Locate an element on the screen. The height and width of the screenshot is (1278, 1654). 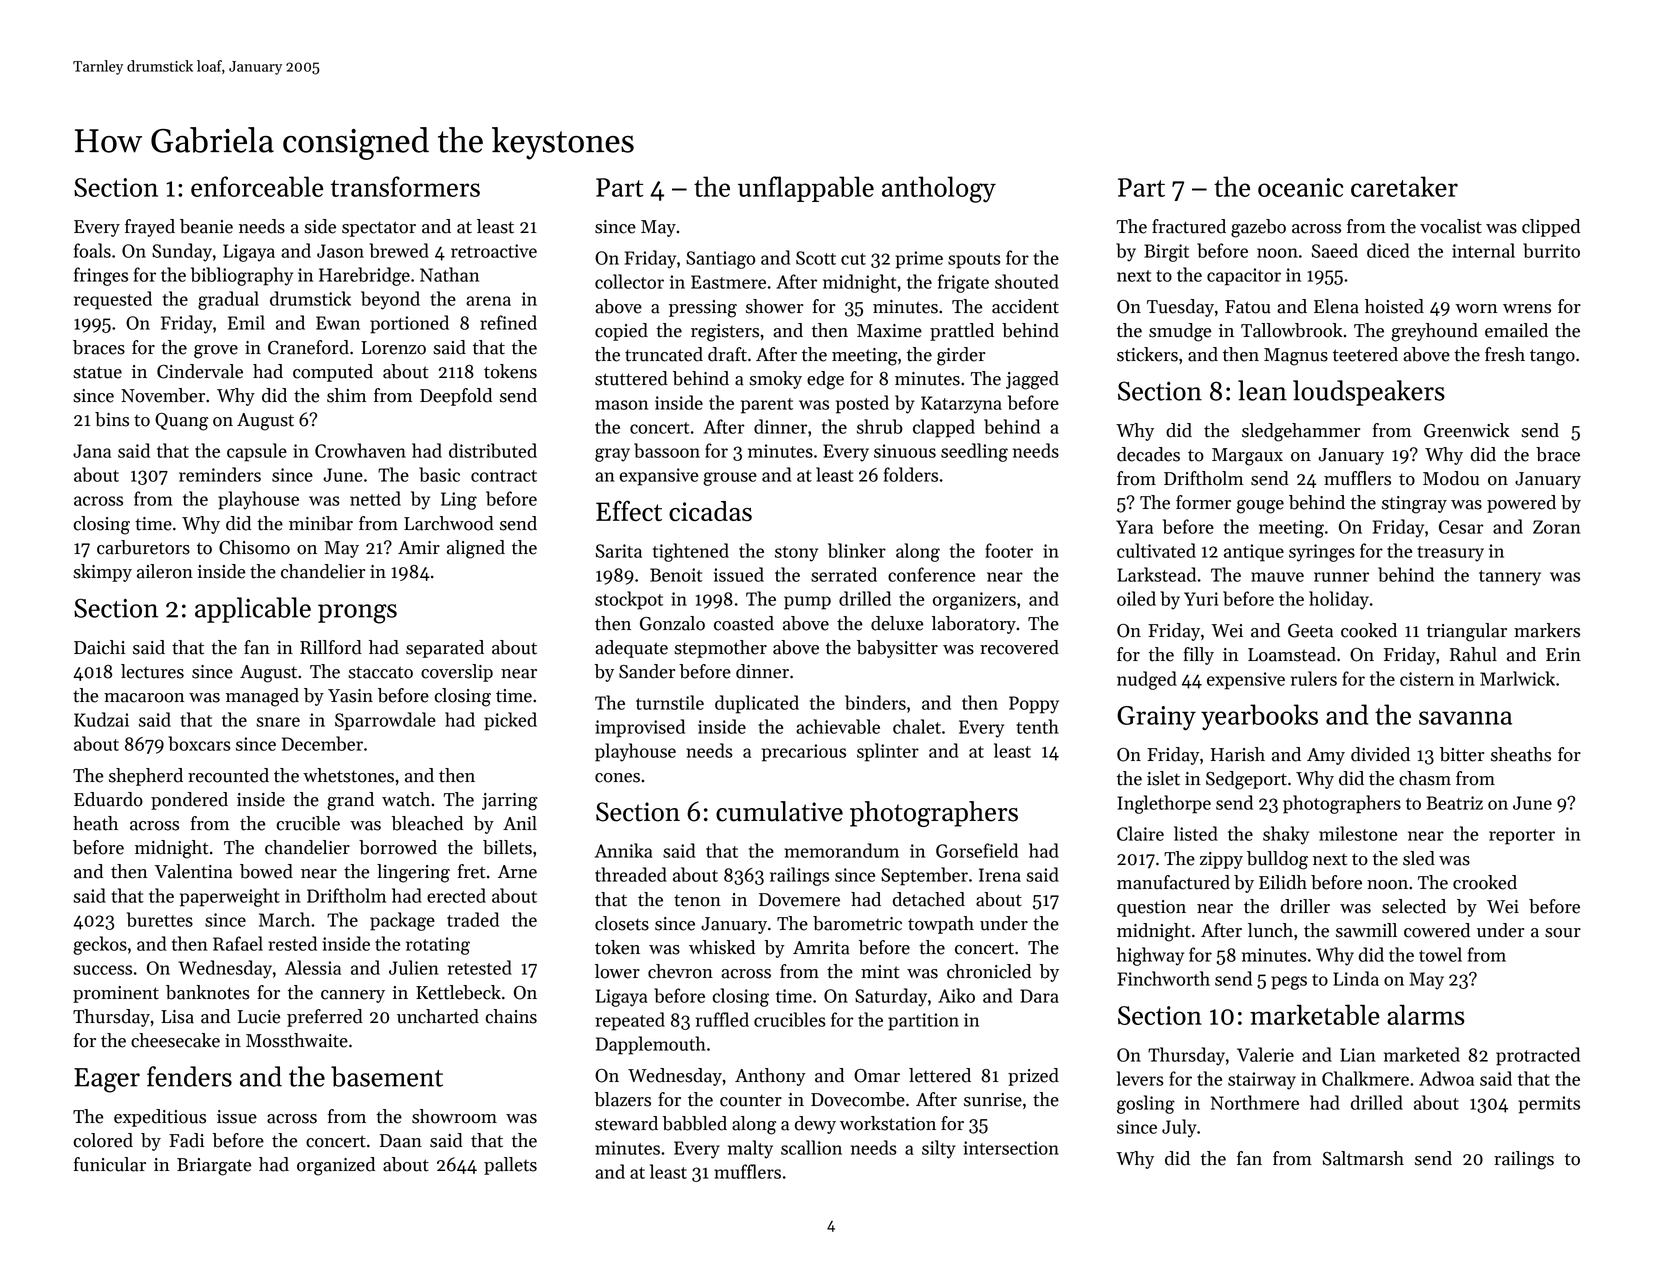
cultivated is located at coordinates (1156, 550).
